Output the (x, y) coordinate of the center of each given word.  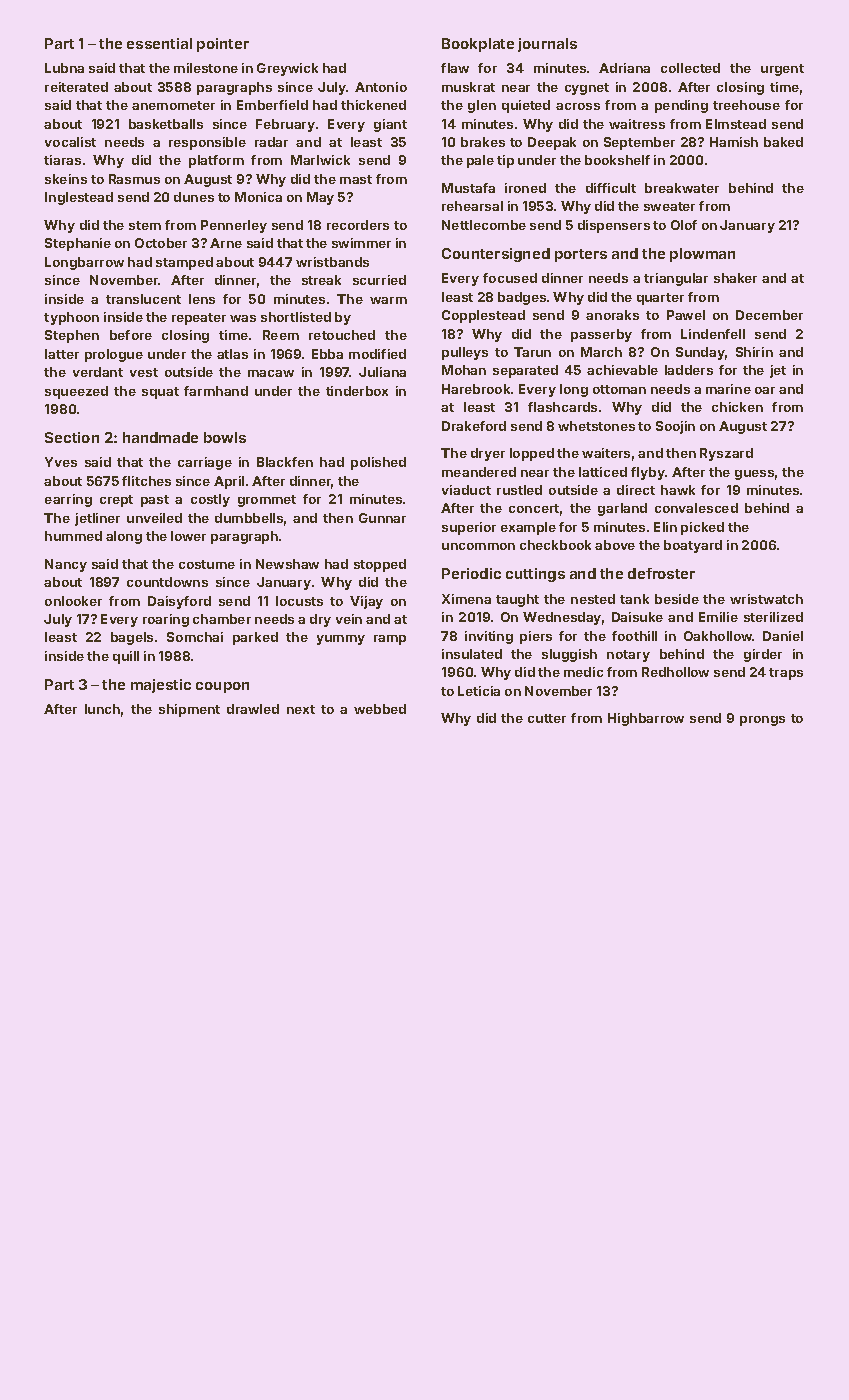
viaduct (466, 490)
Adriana (624, 68)
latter (62, 354)
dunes (194, 197)
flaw (455, 68)
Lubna (64, 68)
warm (388, 300)
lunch (102, 709)
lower (188, 536)
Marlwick (320, 160)
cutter (547, 718)
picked (702, 528)
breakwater (682, 188)
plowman (702, 255)
